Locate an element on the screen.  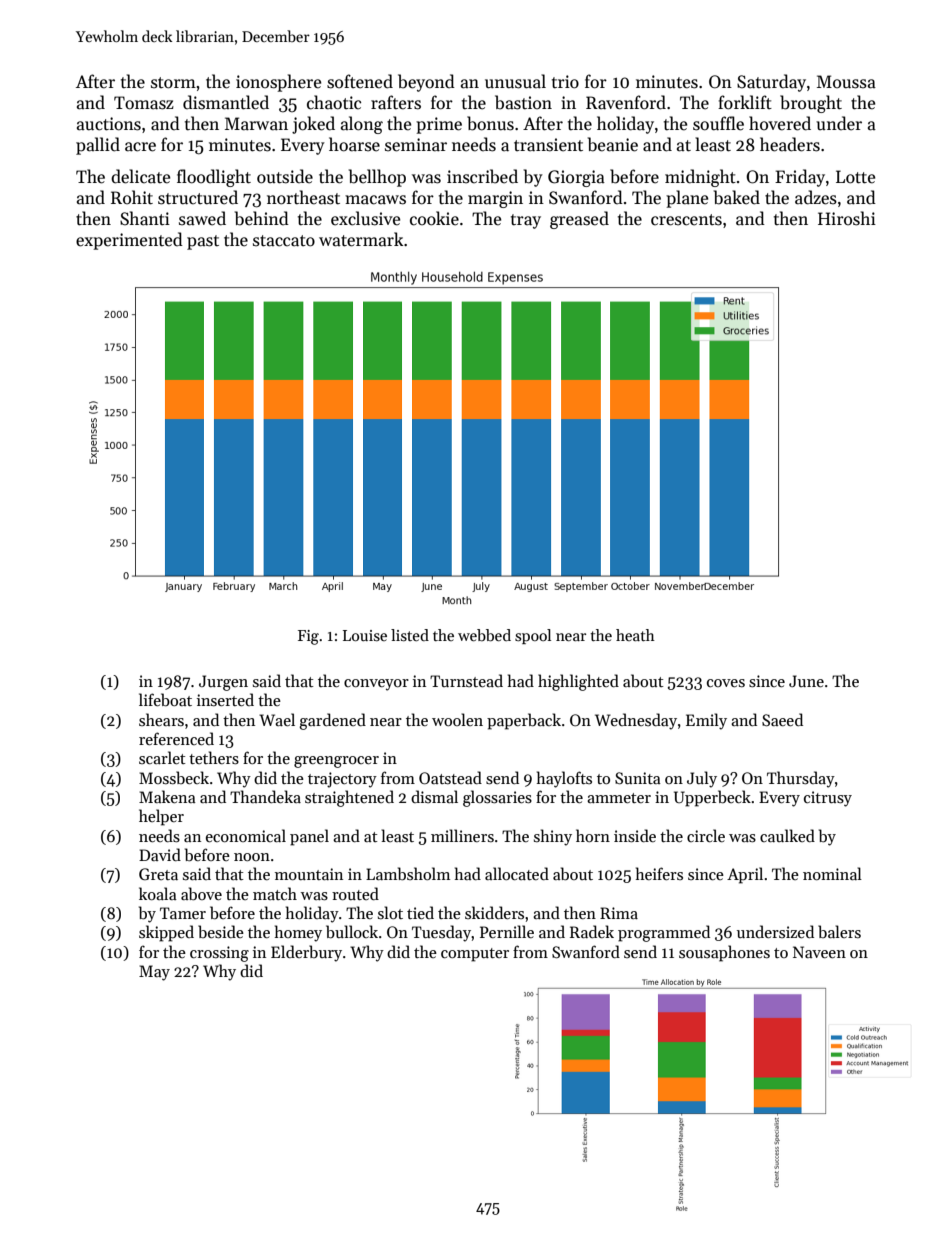
Tamer is located at coordinates (183, 913).
